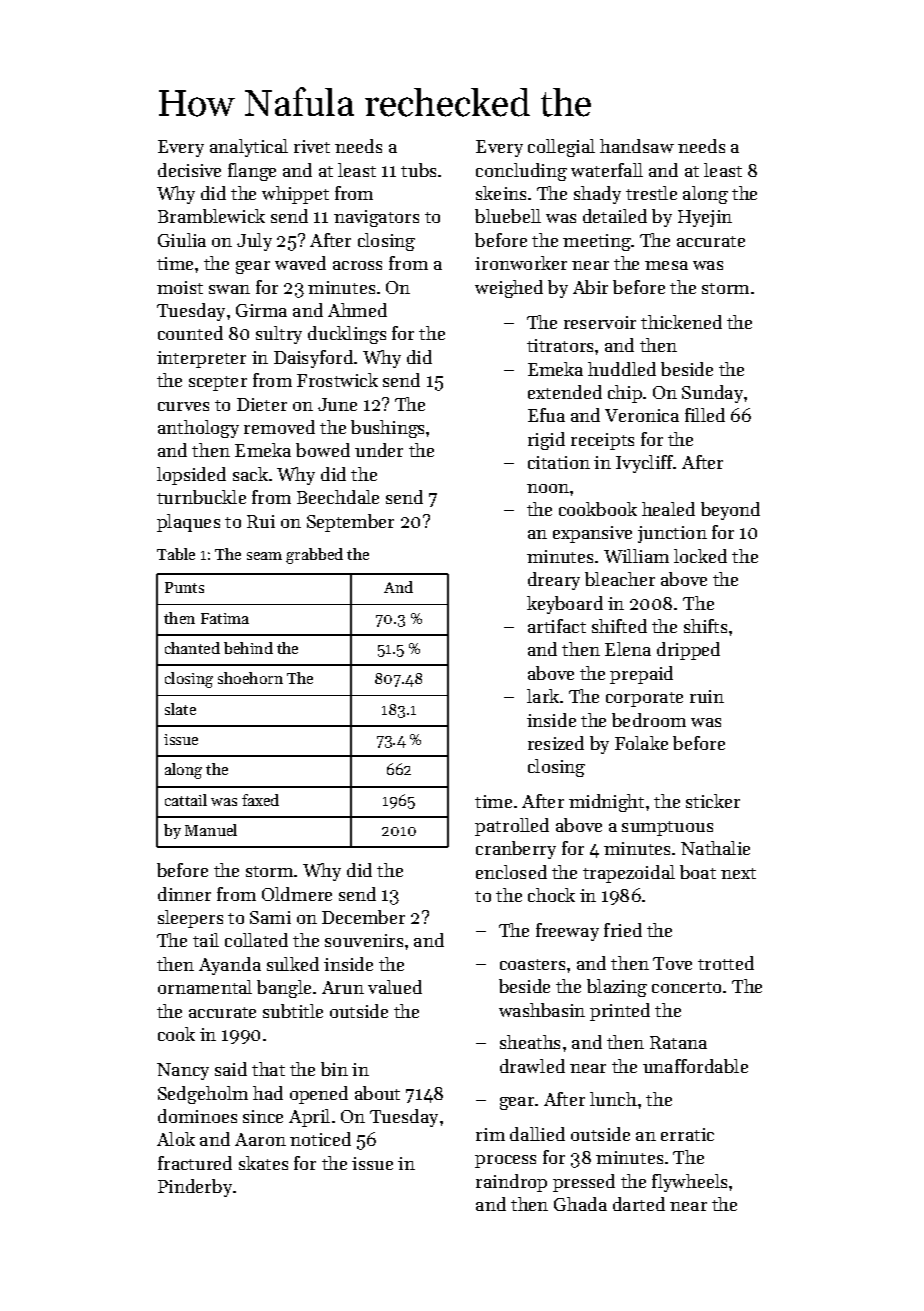  I want to click on rivet, so click(312, 146).
